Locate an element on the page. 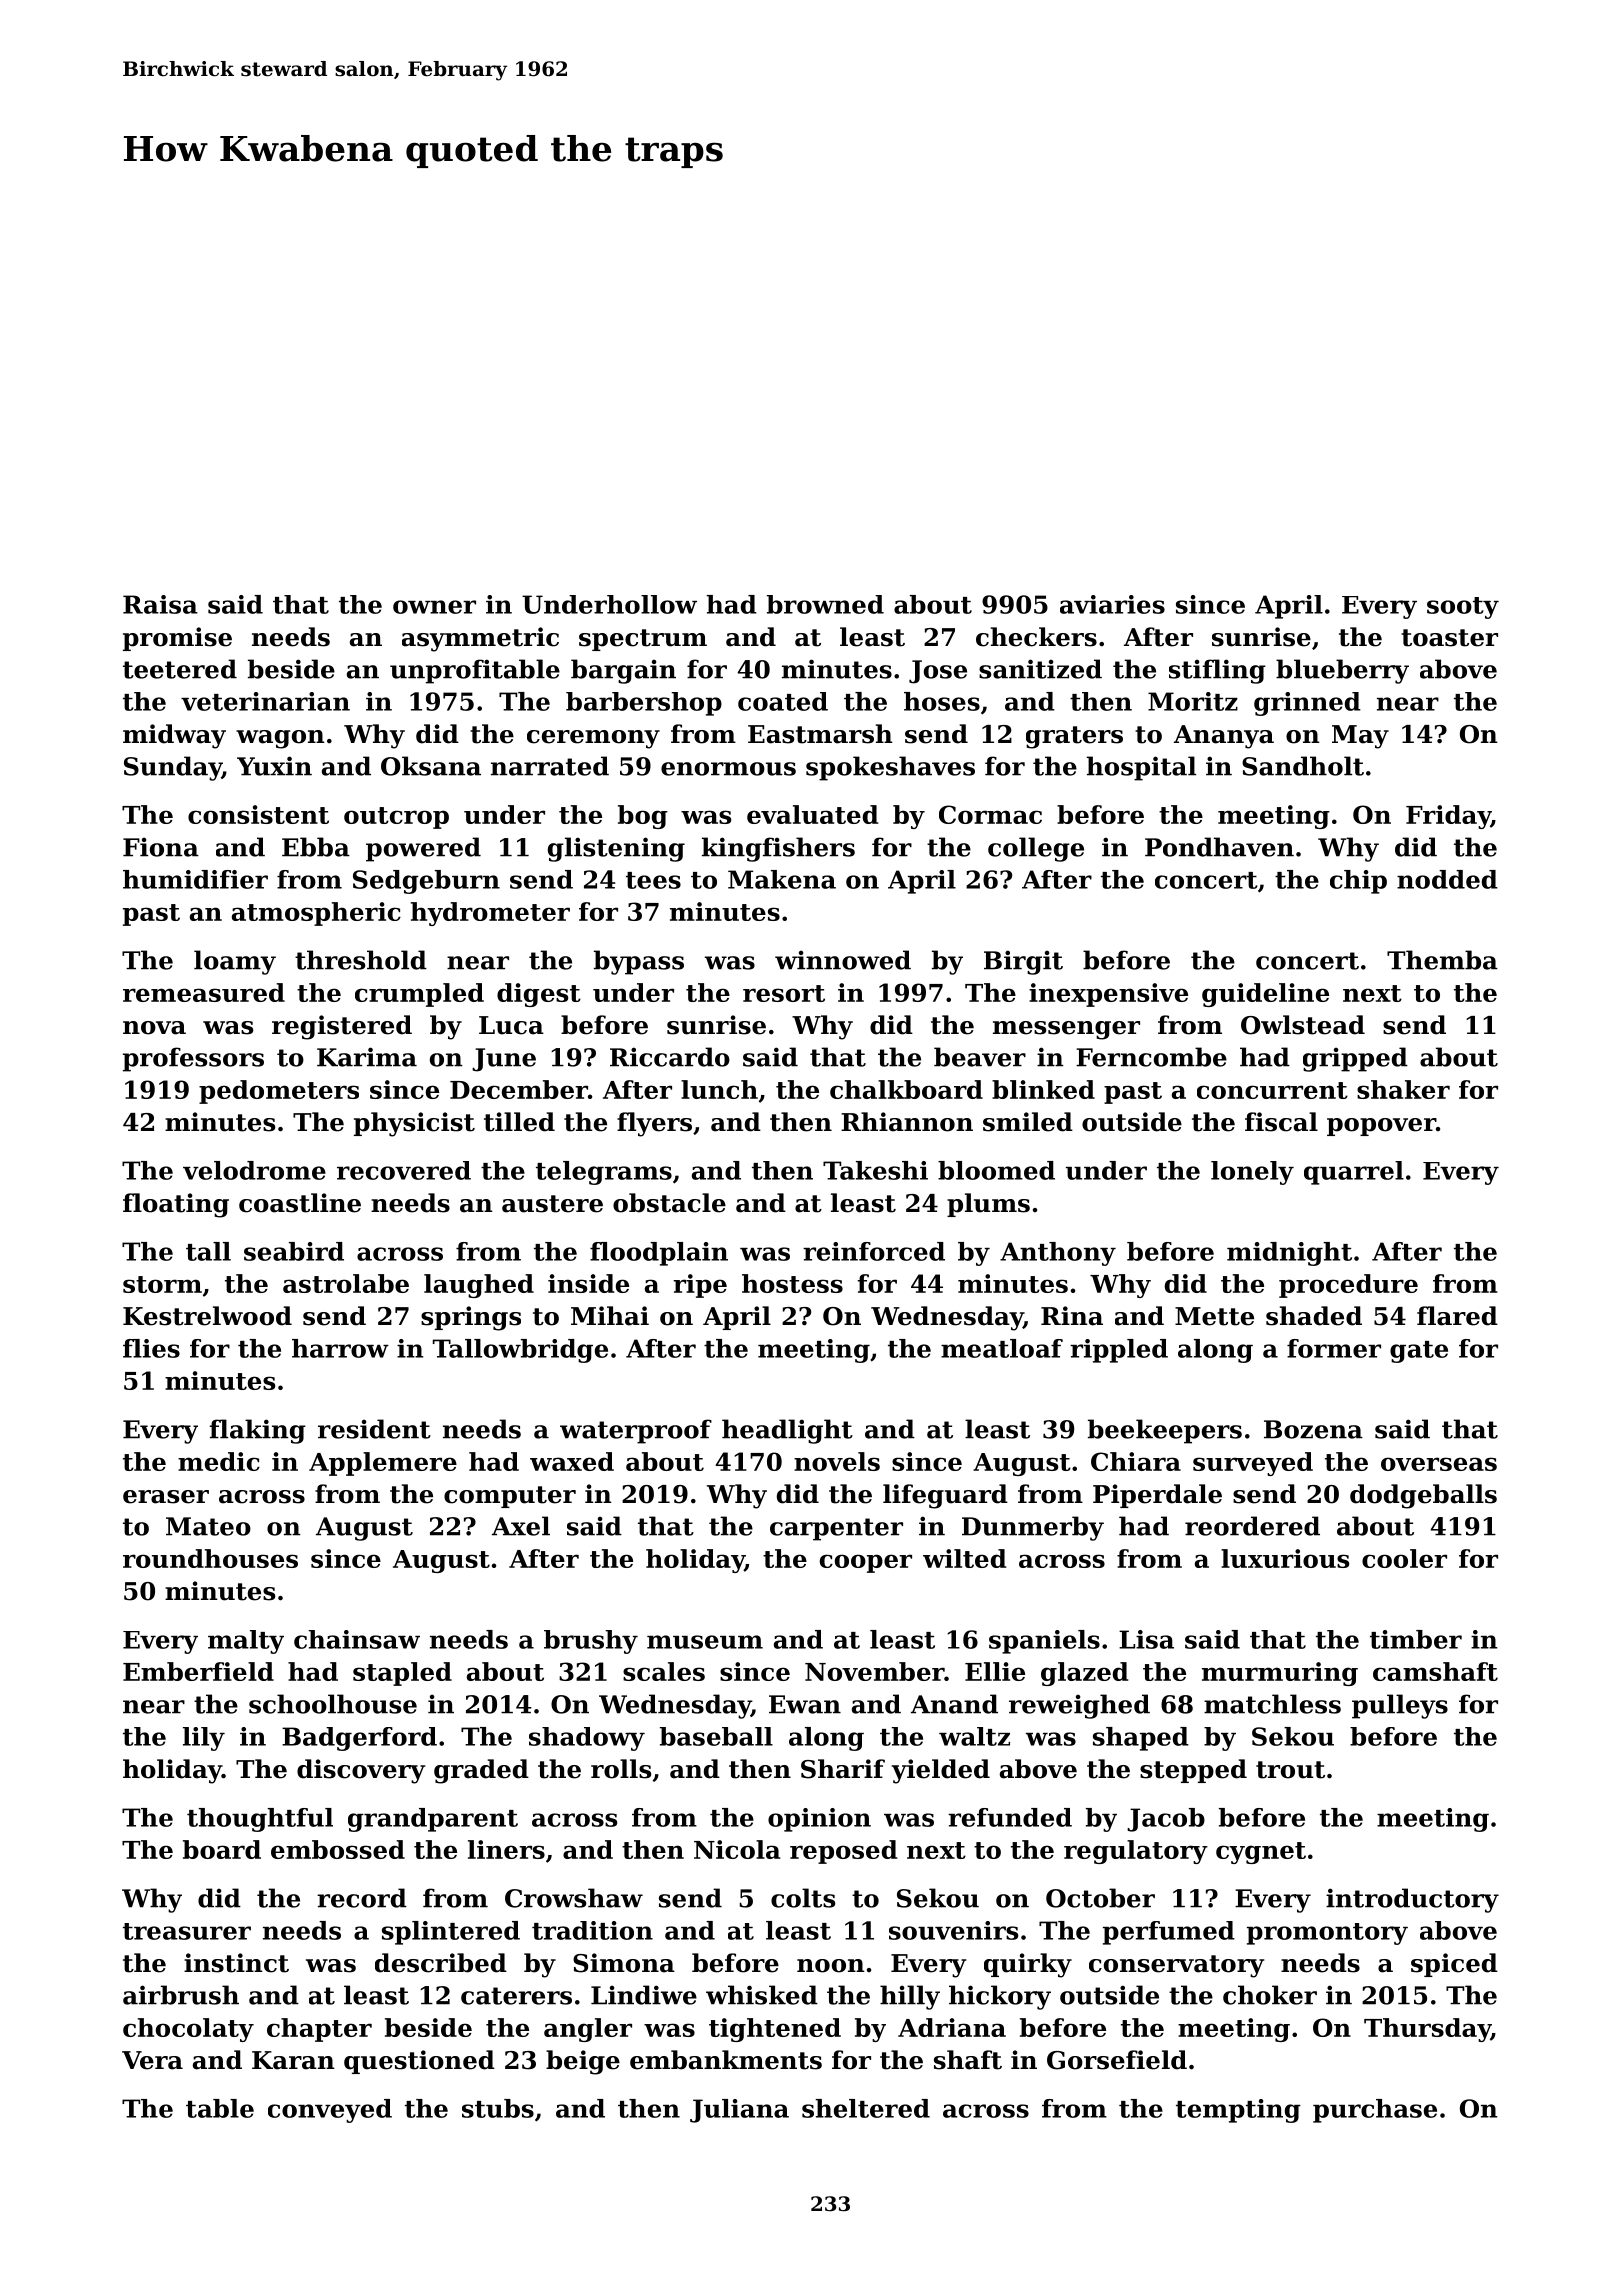 This image has width=1620, height=2292. treasurer is located at coordinates (187, 1931).
